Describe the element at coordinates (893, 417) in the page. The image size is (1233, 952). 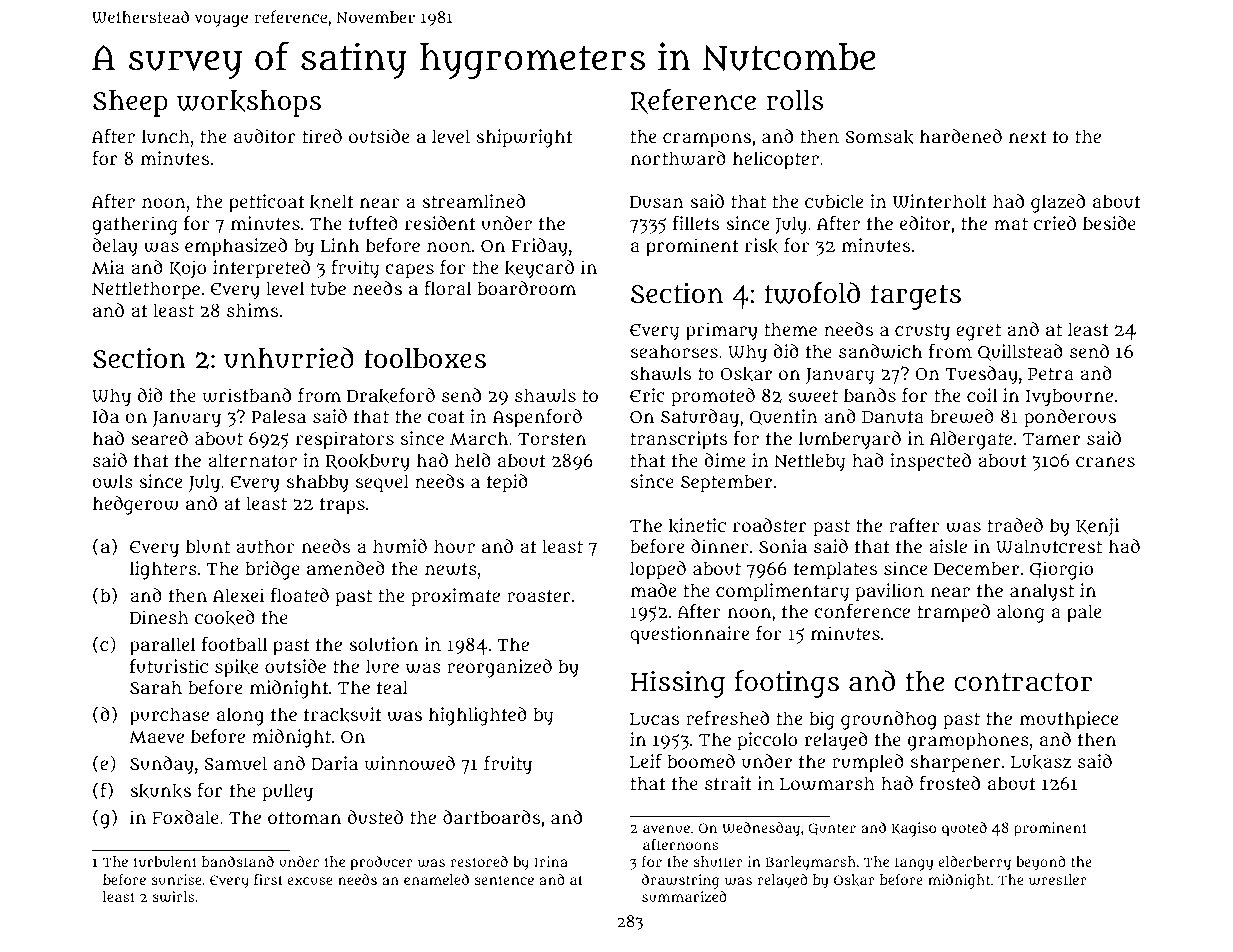
I see `Danuta` at that location.
